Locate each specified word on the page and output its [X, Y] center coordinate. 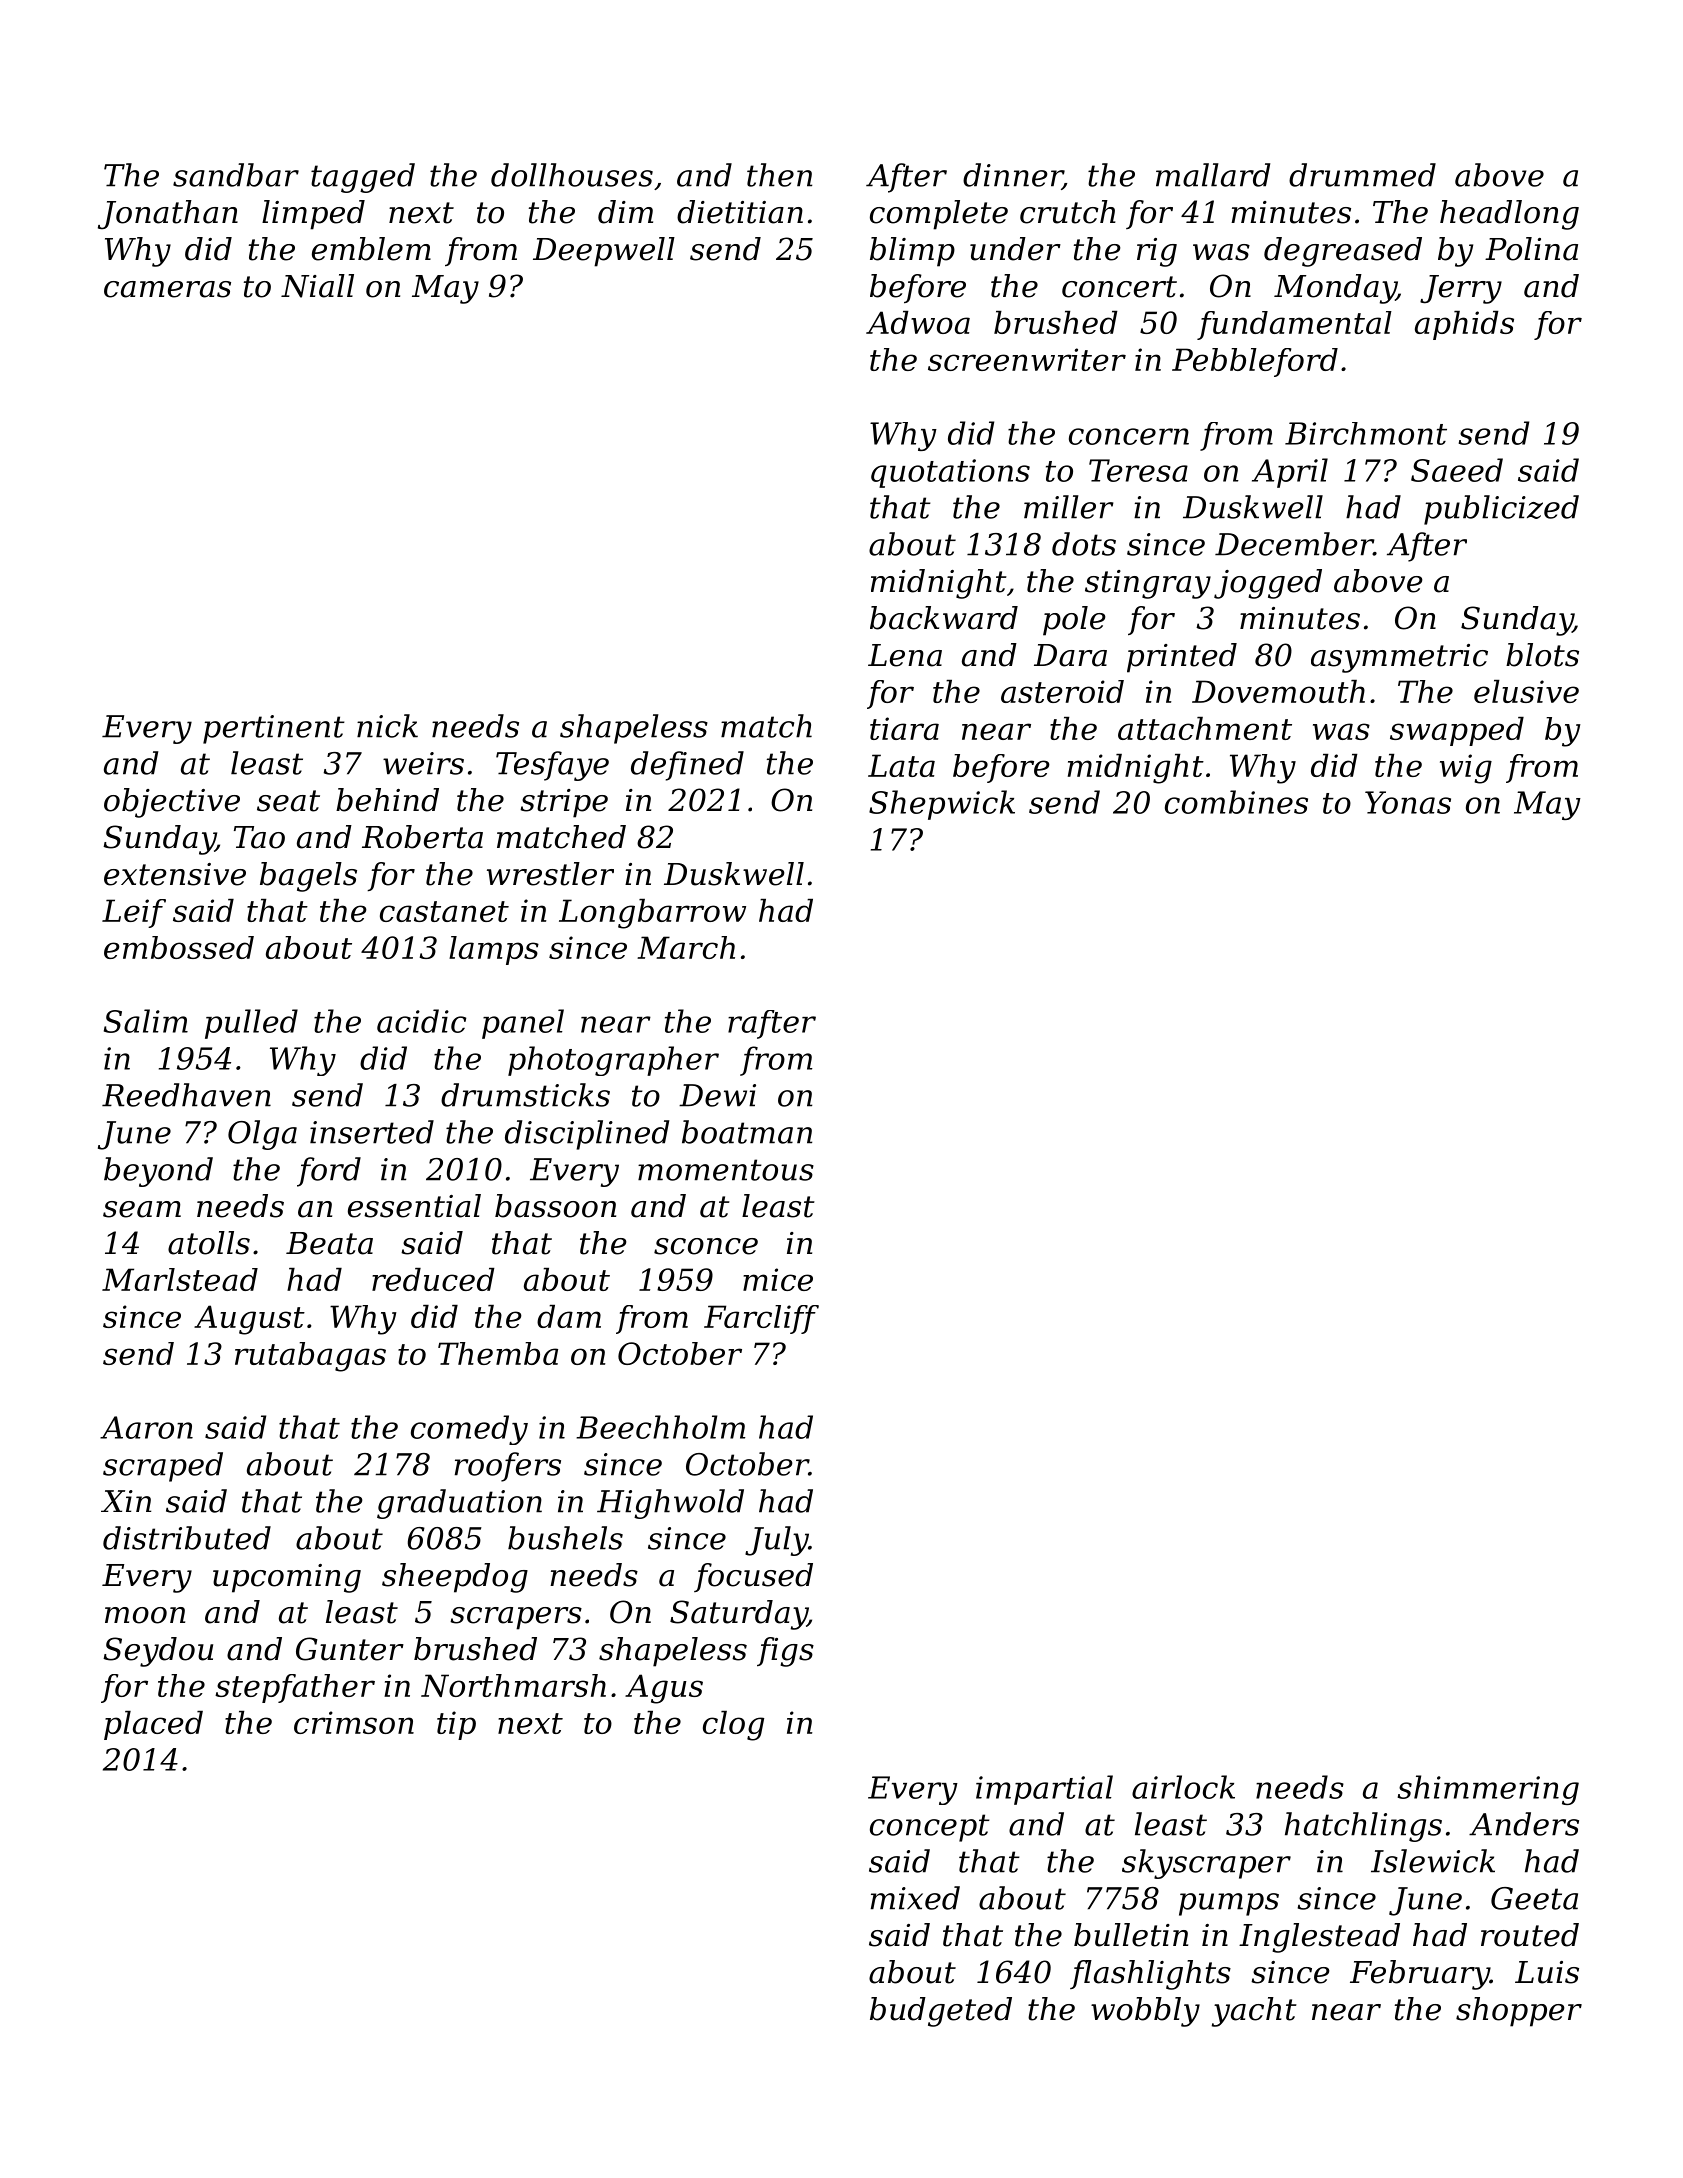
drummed [1362, 175]
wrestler [550, 874]
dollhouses [572, 175]
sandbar [236, 175]
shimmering [1488, 1790]
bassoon [555, 1206]
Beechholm [660, 1427]
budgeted [941, 2012]
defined [687, 766]
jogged [1268, 584]
